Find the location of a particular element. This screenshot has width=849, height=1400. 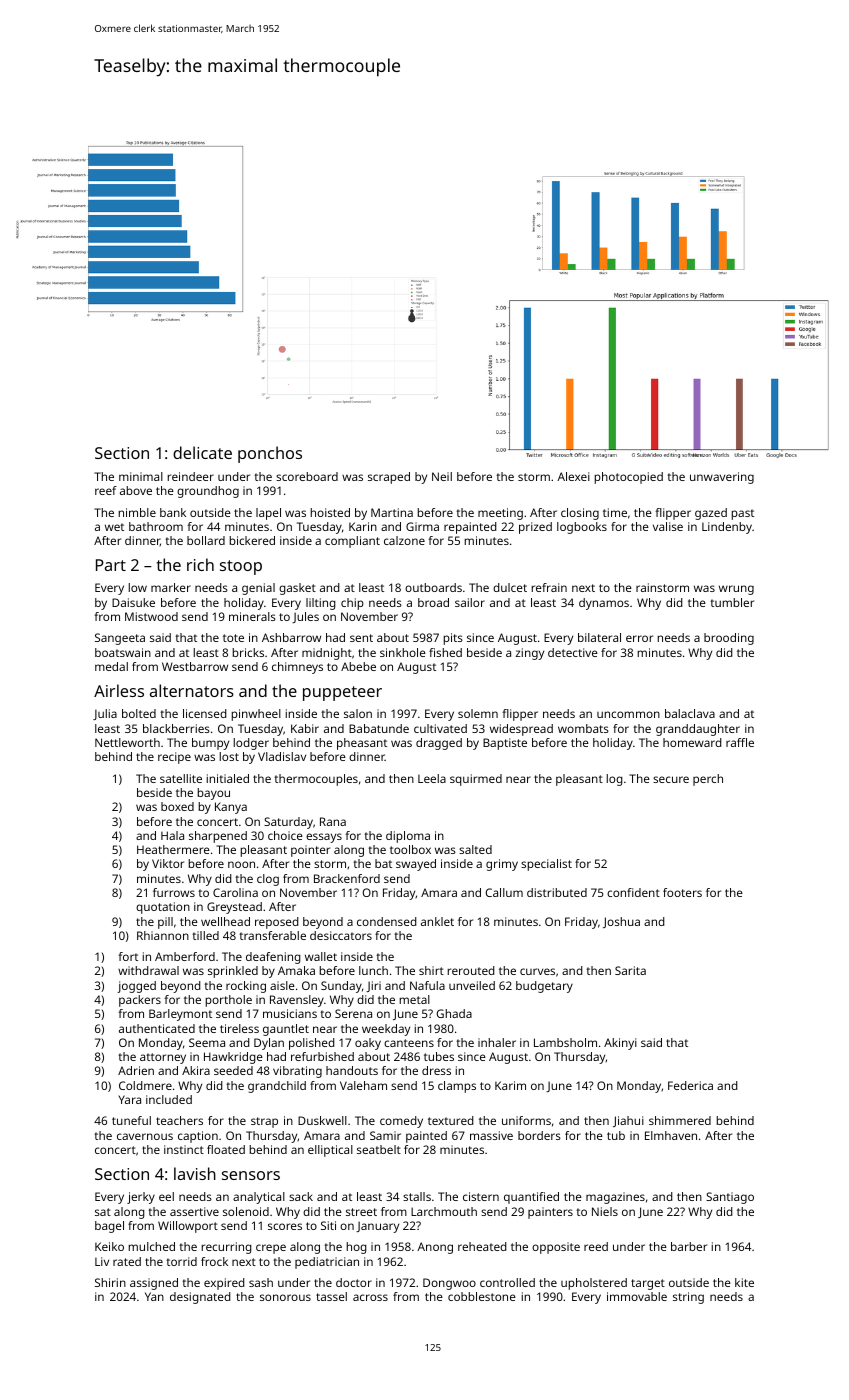

dynamos is located at coordinates (604, 604).
